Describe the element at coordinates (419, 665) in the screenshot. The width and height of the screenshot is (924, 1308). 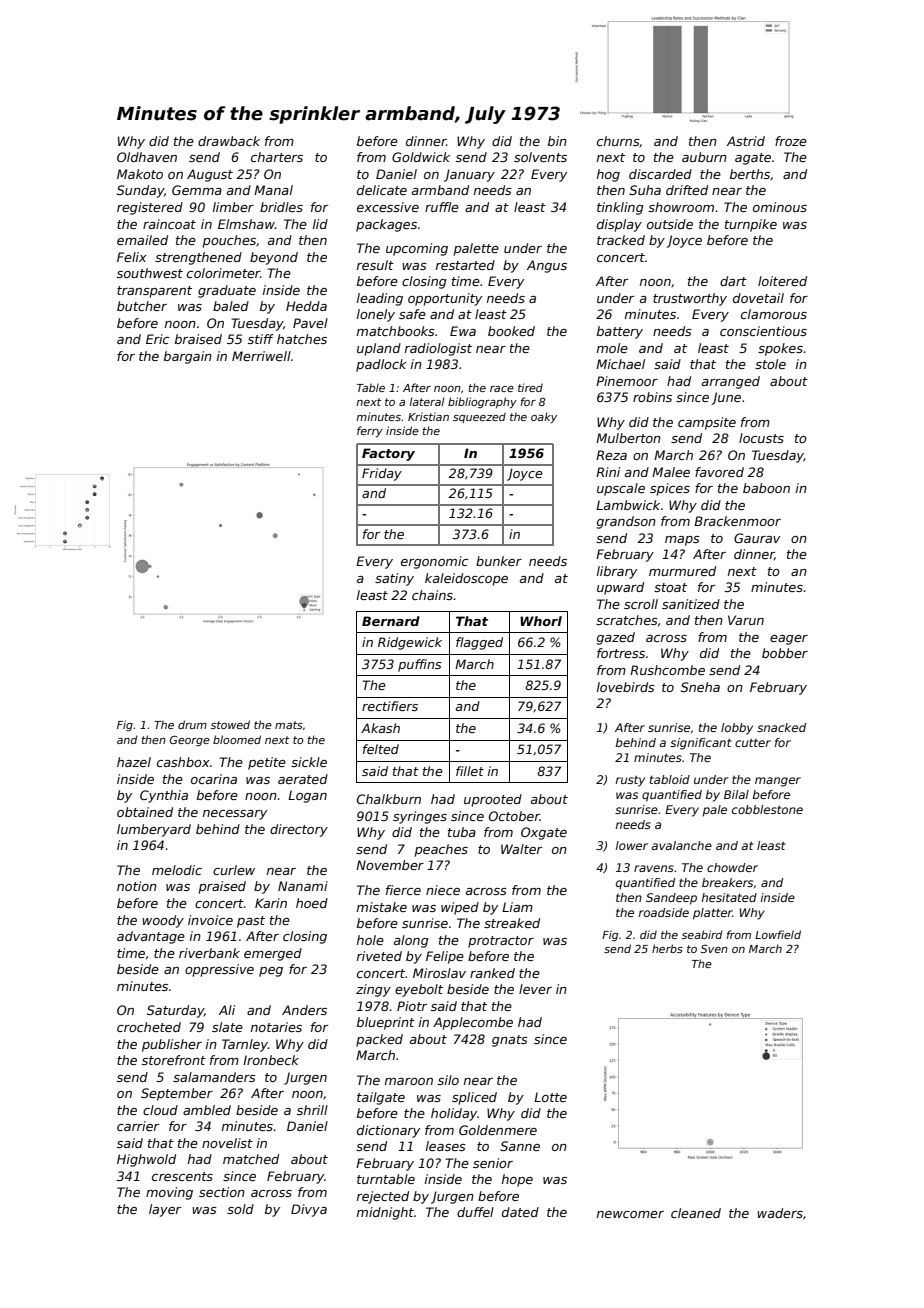
I see `puffins` at that location.
